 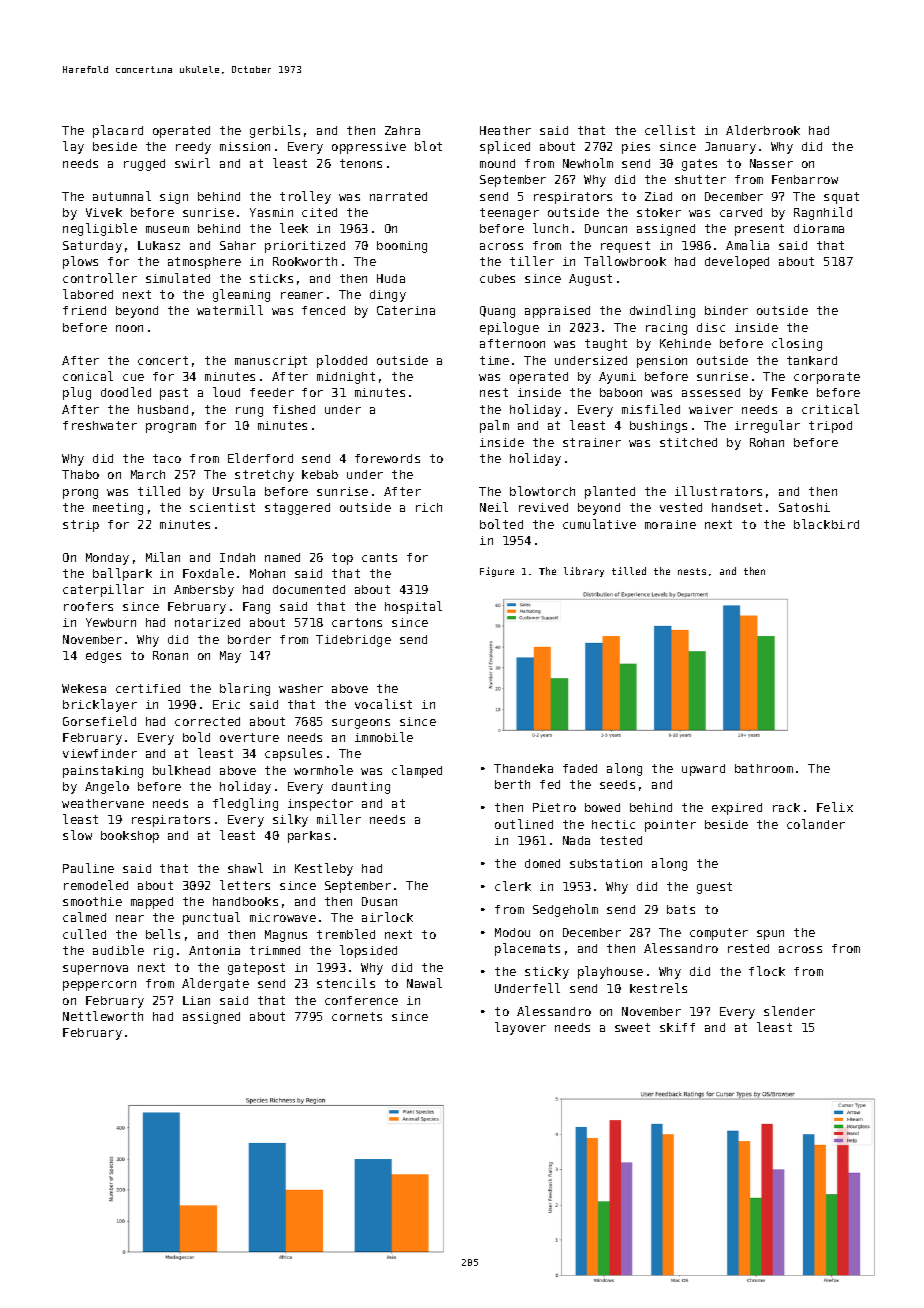 What do you see at coordinates (494, 507) in the screenshot?
I see `Neil` at bounding box center [494, 507].
